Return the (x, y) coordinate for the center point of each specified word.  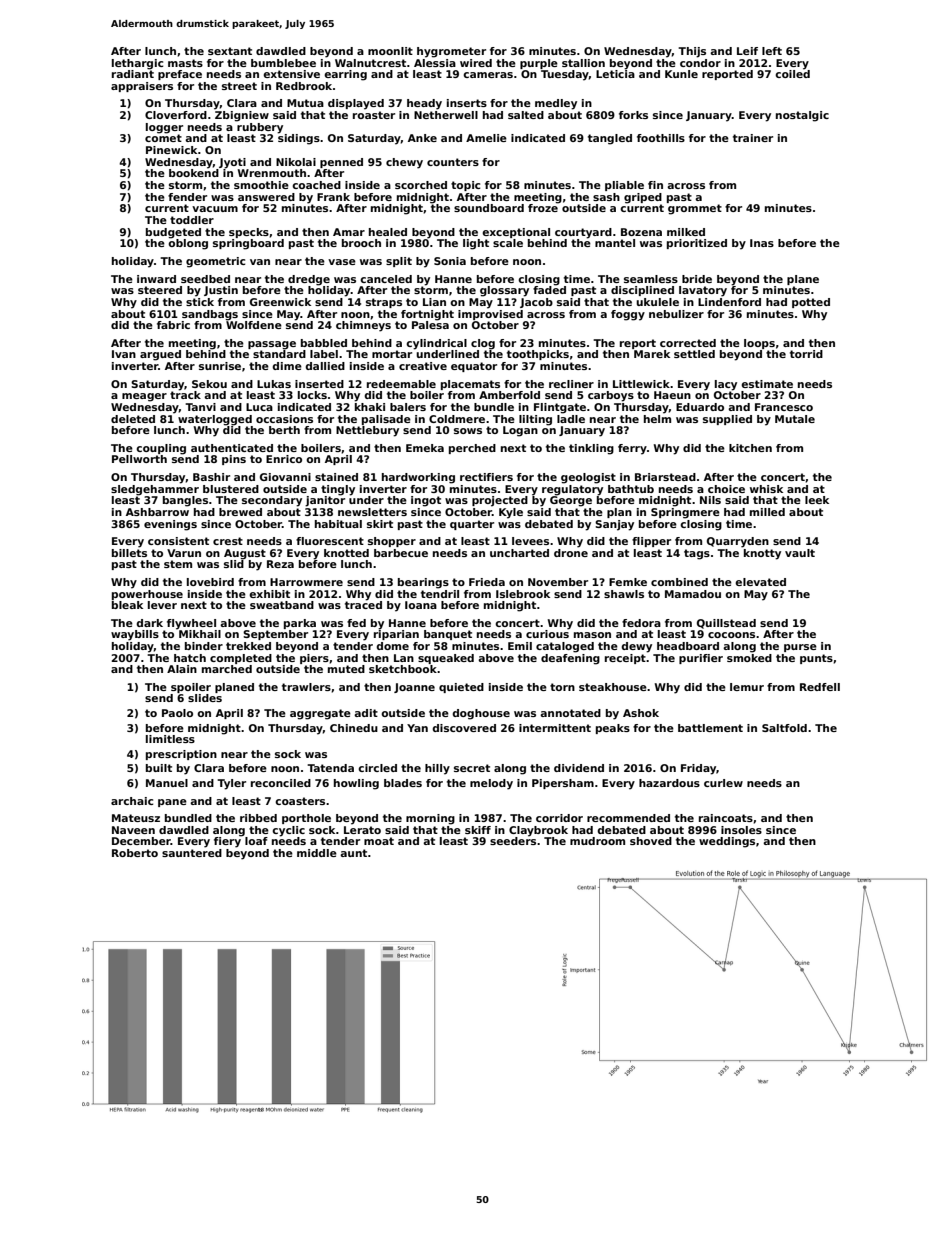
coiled (792, 74)
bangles (185, 501)
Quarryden (738, 542)
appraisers (142, 87)
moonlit (390, 51)
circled (377, 768)
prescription (181, 755)
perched (472, 449)
